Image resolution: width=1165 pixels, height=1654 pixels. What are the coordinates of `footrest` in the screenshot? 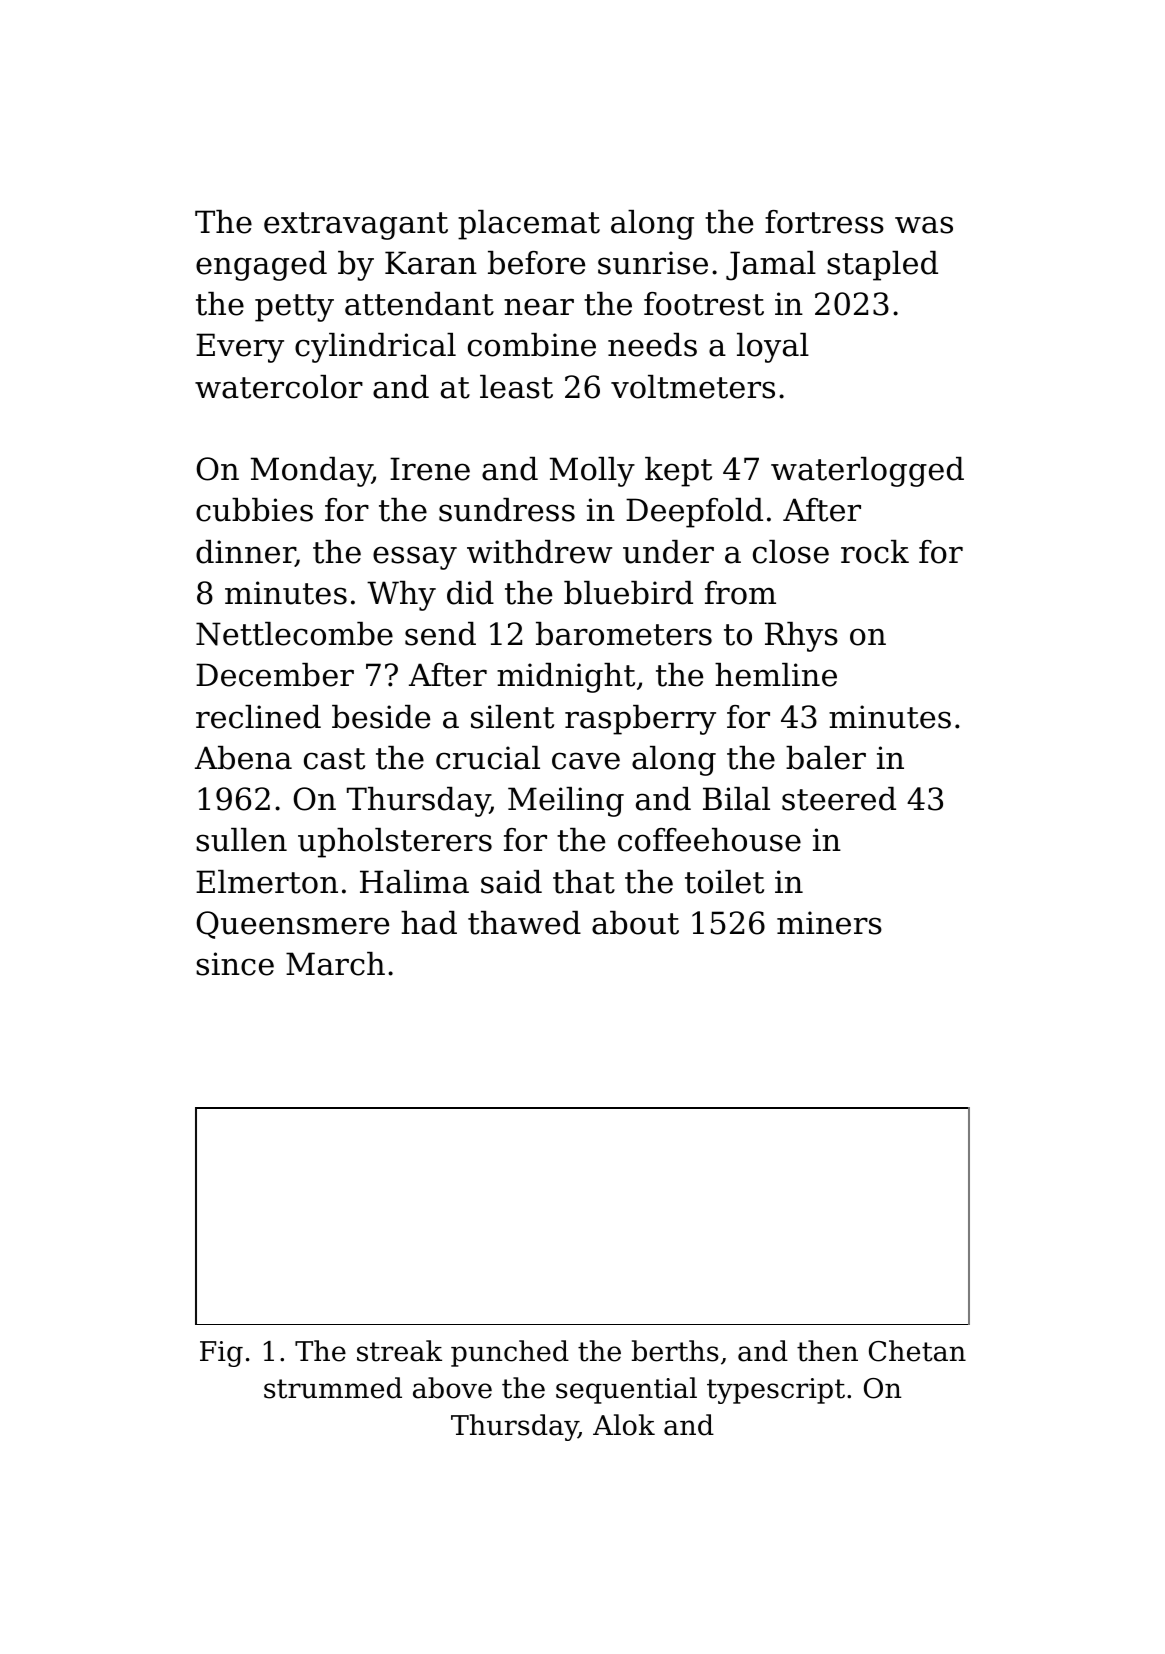 It's located at (704, 304).
